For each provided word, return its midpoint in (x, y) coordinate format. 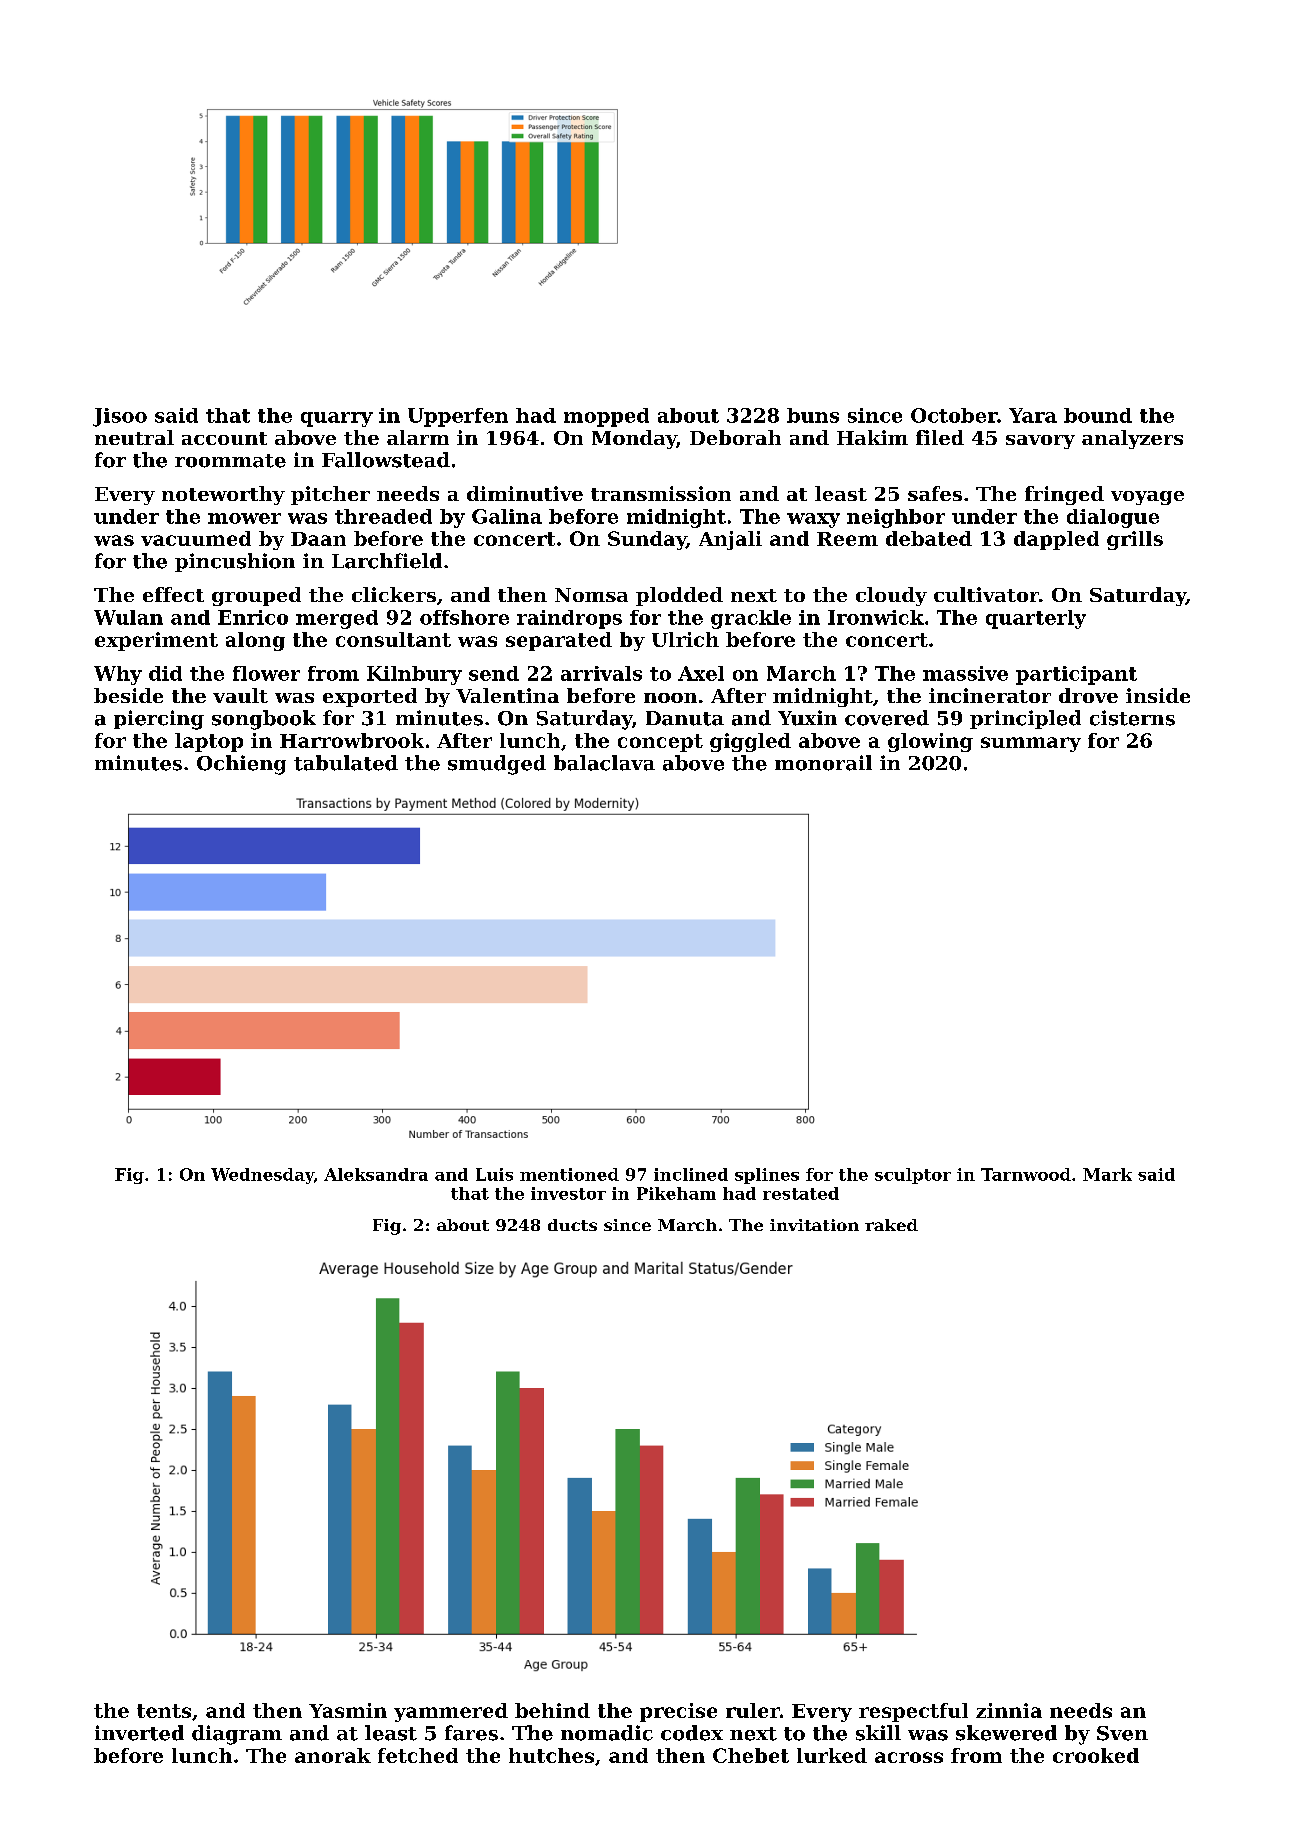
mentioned (569, 1174)
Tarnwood (1026, 1174)
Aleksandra (376, 1174)
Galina (507, 516)
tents (164, 1711)
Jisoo (120, 417)
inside (1158, 695)
